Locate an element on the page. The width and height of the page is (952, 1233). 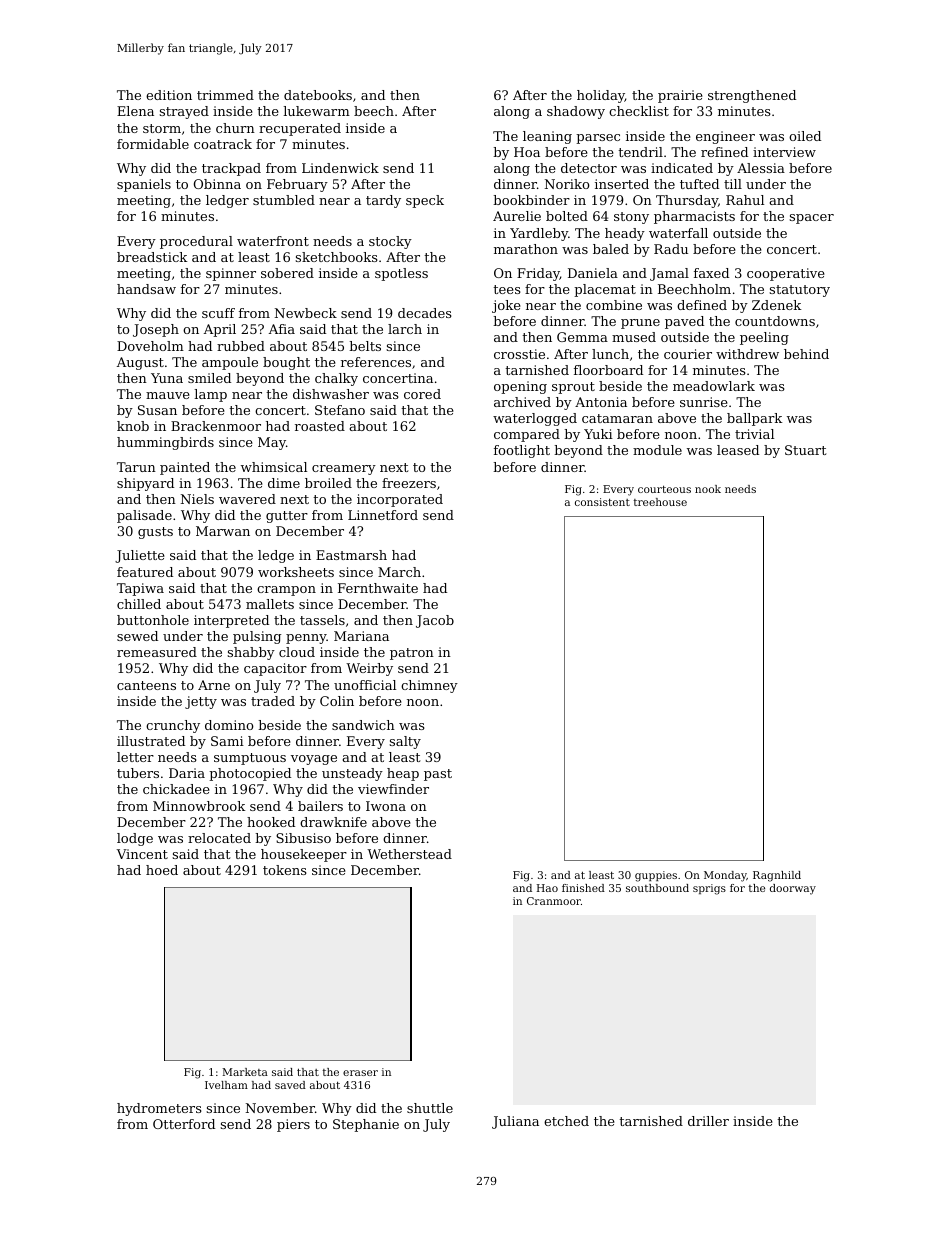
sobered is located at coordinates (287, 273).
